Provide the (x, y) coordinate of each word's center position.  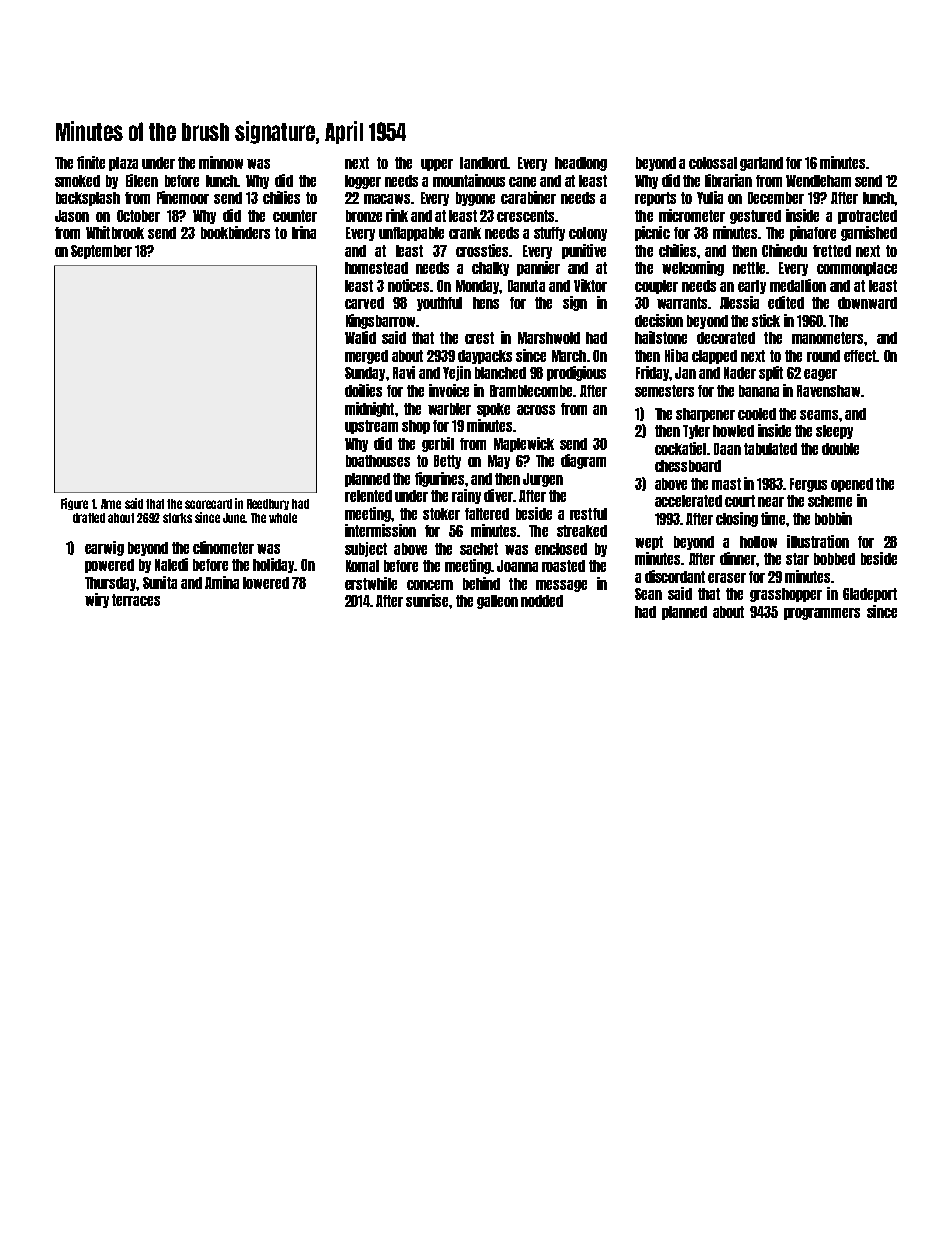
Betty (447, 462)
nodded (542, 601)
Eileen (142, 180)
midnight (369, 409)
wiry (97, 600)
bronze (364, 216)
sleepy (834, 432)
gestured (755, 217)
